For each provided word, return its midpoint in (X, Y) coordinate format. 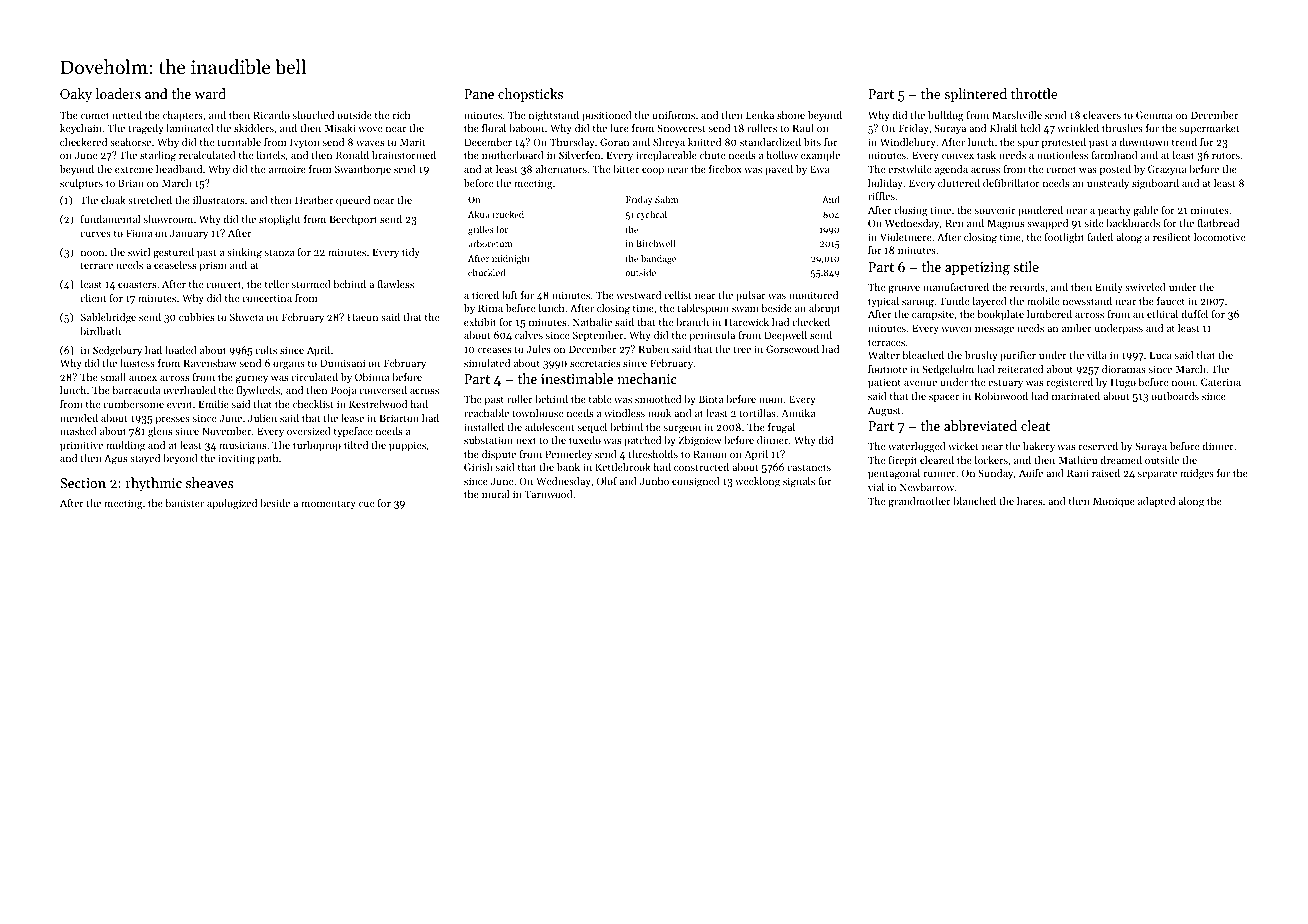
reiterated (1020, 369)
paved (779, 170)
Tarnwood (549, 494)
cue (366, 504)
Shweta (246, 317)
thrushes (1122, 128)
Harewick (747, 322)
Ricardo (271, 115)
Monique (1114, 502)
